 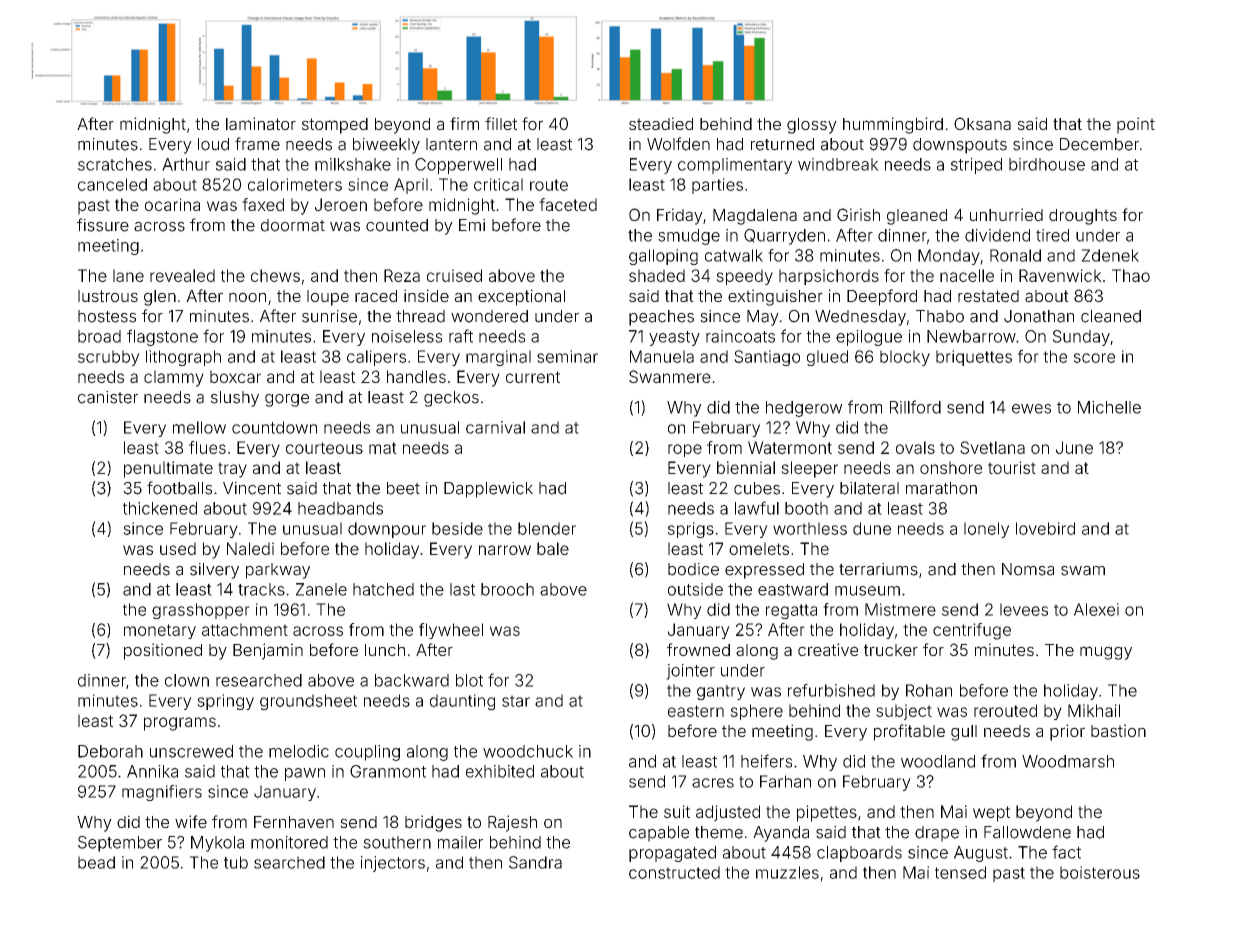 I want to click on Rajesh, so click(x=512, y=823).
